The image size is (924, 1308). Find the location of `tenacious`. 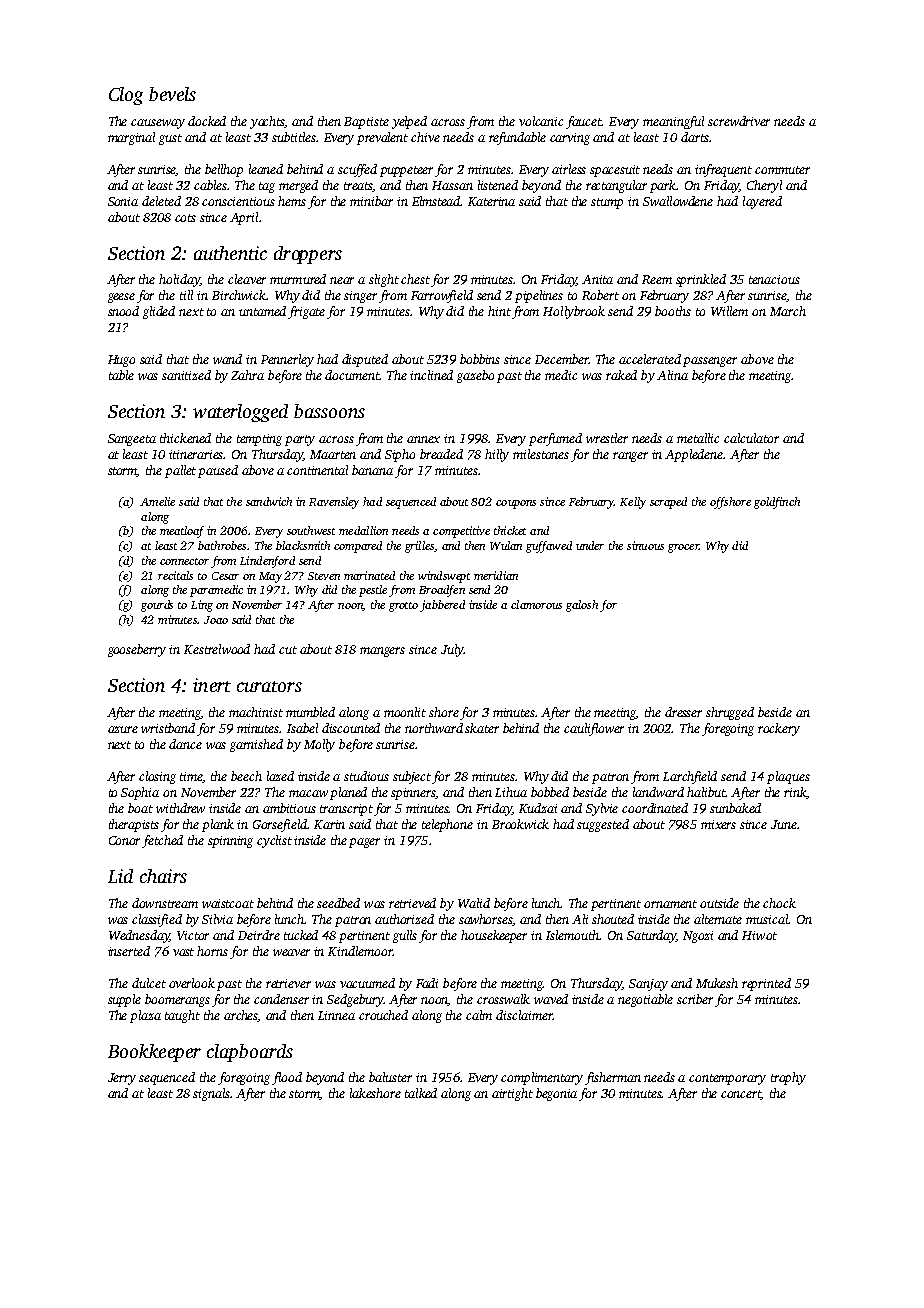

tenacious is located at coordinates (774, 279).
